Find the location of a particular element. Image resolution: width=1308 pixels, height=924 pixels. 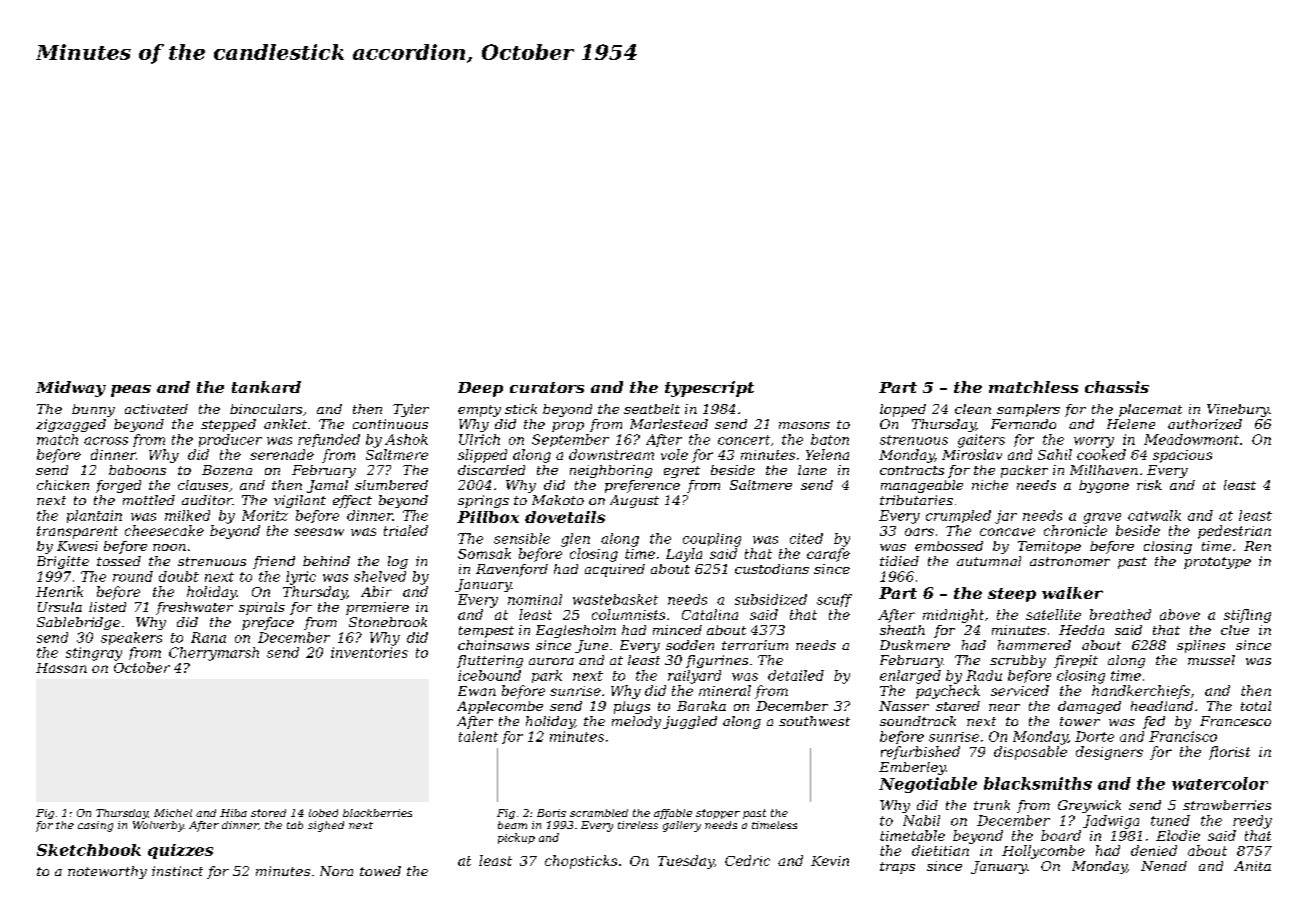

concert is located at coordinates (744, 440).
